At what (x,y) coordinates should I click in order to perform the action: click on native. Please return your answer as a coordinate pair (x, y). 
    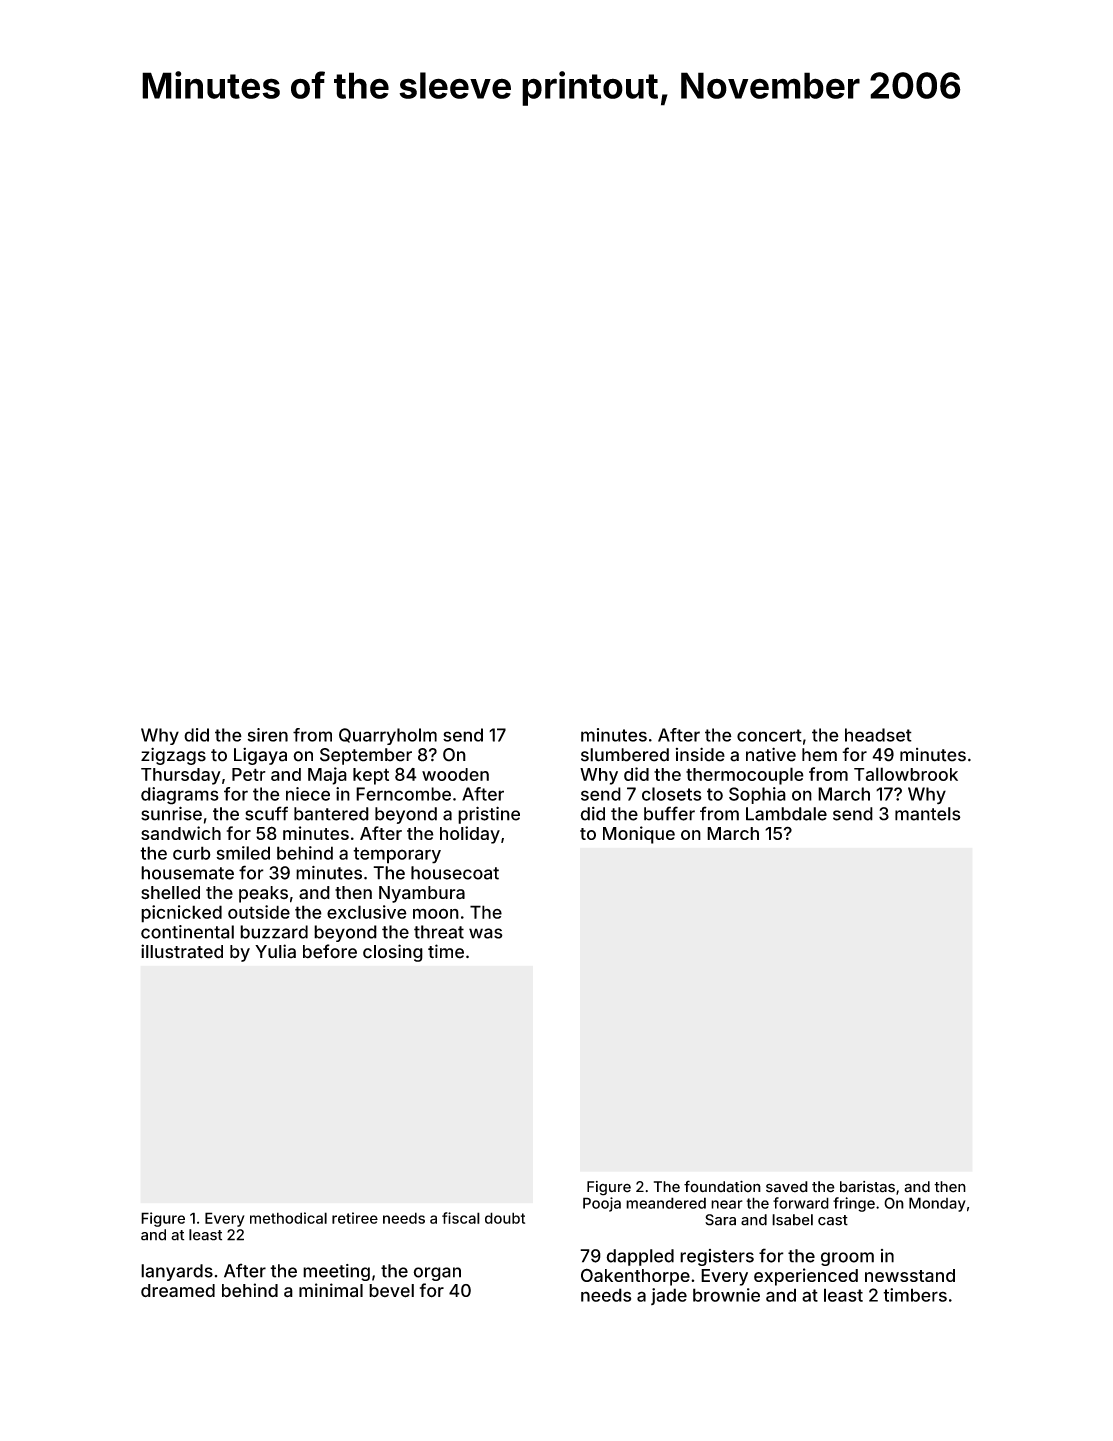
    Looking at the image, I should click on (771, 754).
